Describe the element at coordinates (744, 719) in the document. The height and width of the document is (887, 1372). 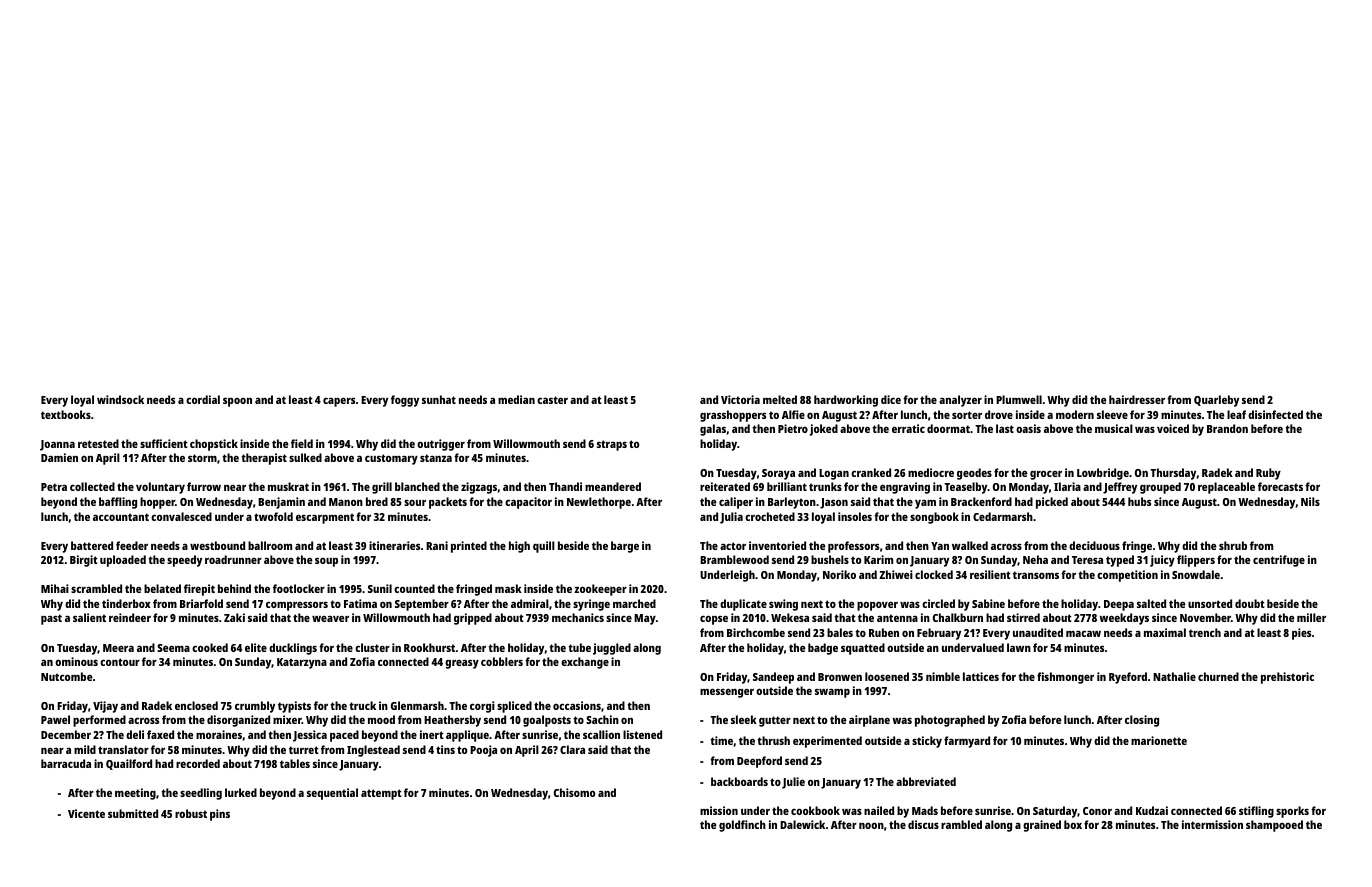
I see `sleek` at that location.
